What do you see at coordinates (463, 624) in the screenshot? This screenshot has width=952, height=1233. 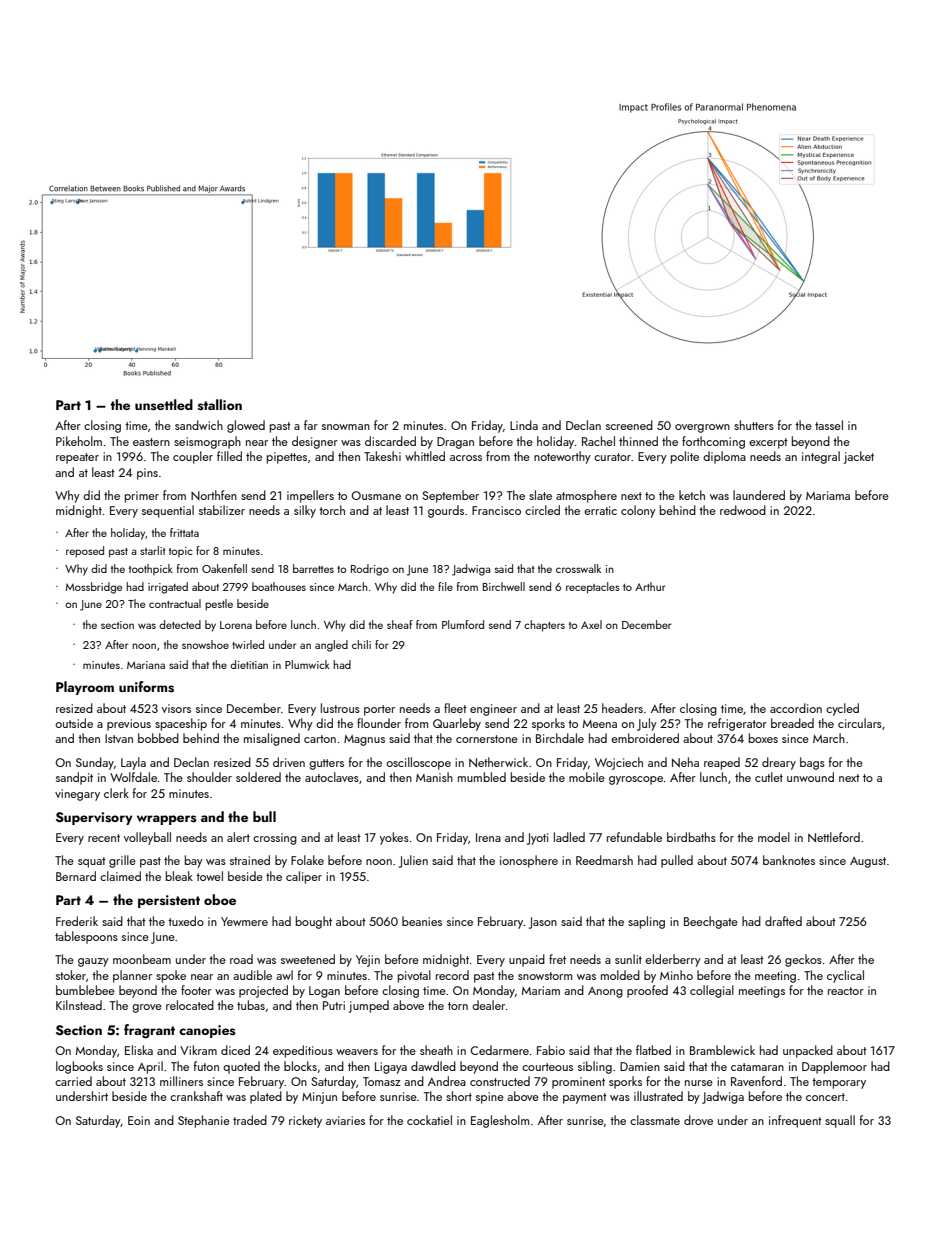 I see `Plumford` at bounding box center [463, 624].
